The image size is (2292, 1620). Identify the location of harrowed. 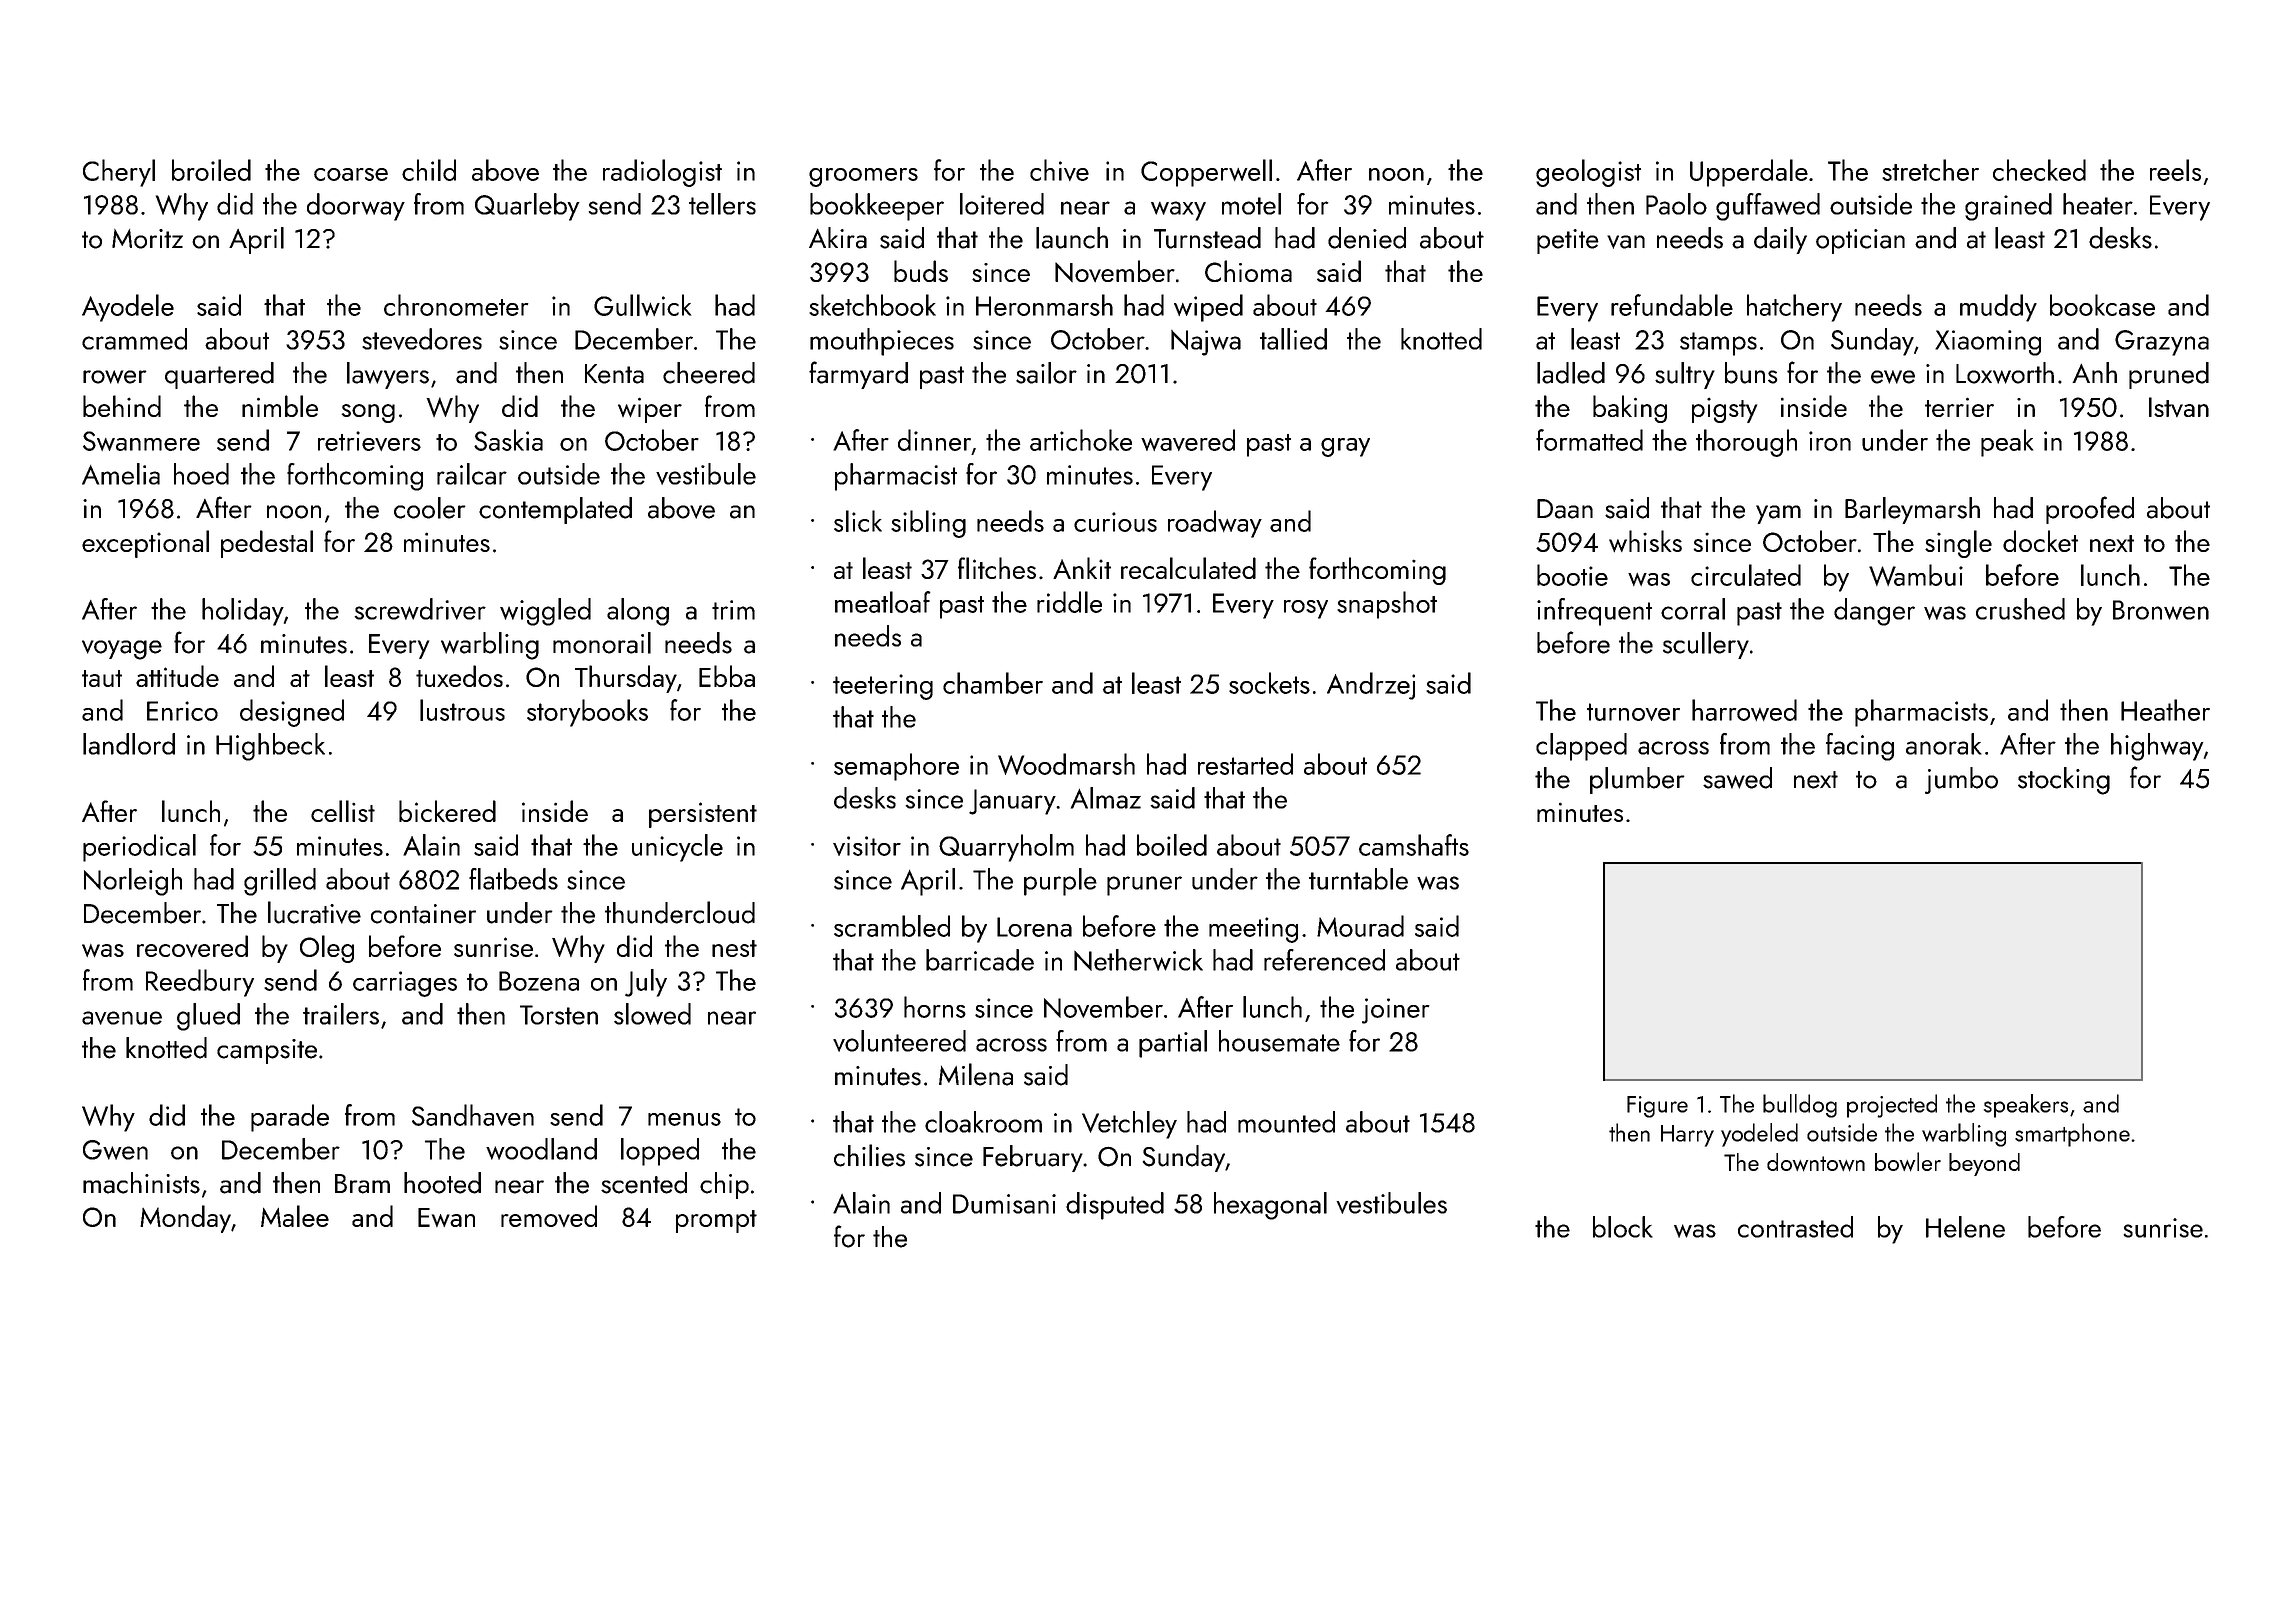
(1744, 710).
